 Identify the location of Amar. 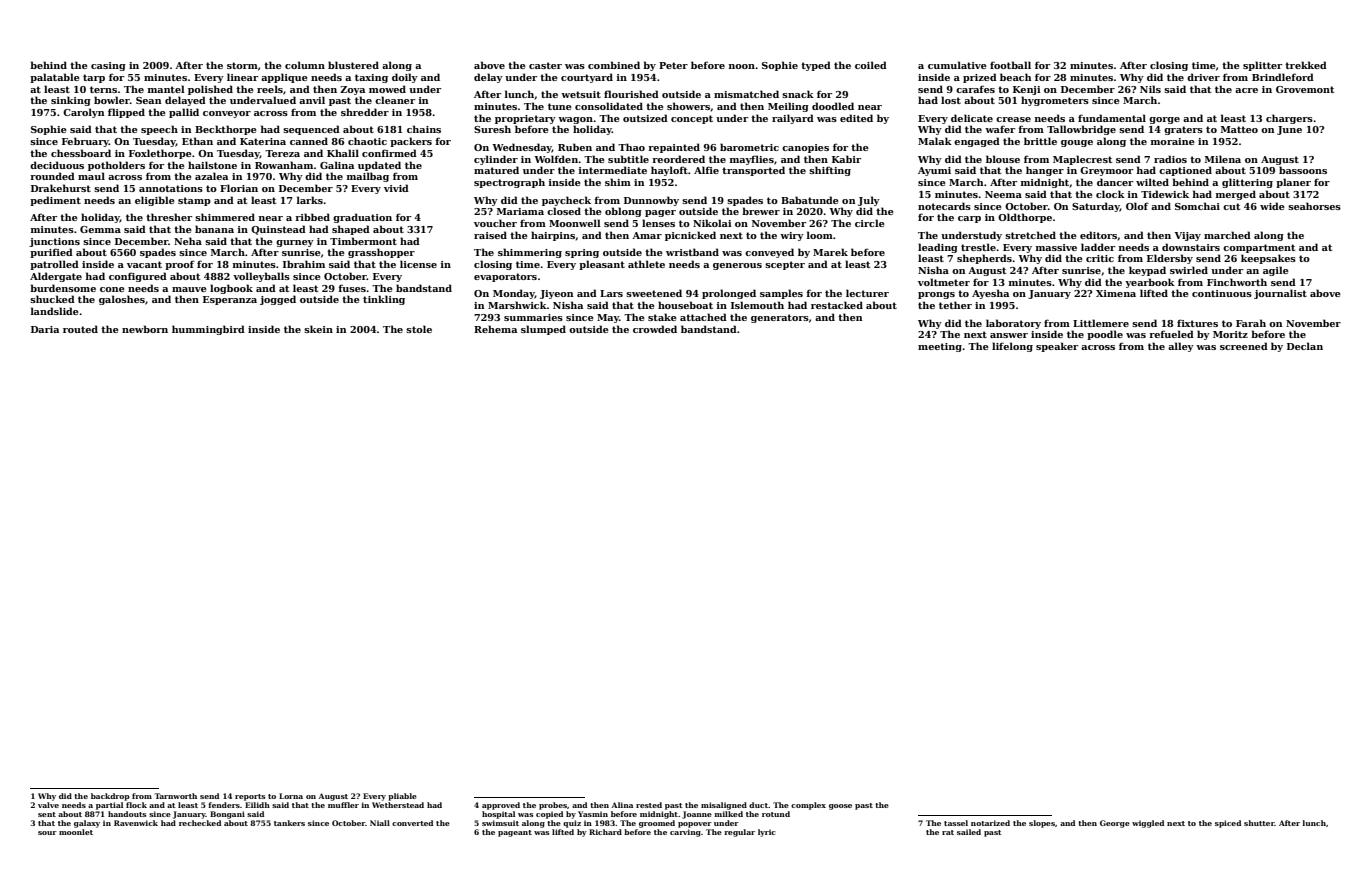
(647, 235).
